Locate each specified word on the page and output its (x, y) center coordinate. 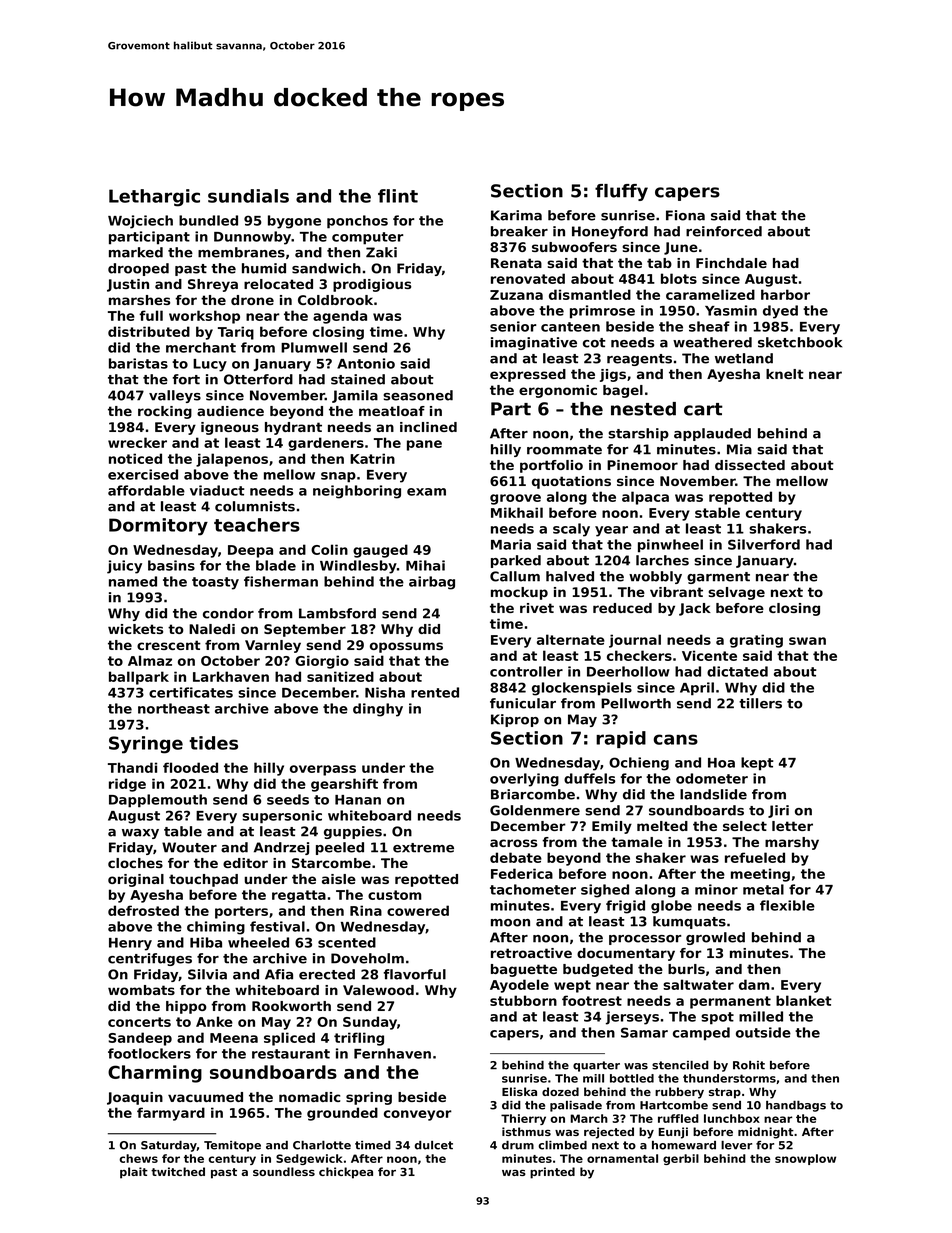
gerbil (681, 1159)
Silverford (764, 544)
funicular (523, 703)
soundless (284, 1171)
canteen (570, 327)
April (697, 689)
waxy (140, 834)
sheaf (709, 326)
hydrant (293, 428)
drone (252, 300)
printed (552, 1173)
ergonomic (558, 391)
